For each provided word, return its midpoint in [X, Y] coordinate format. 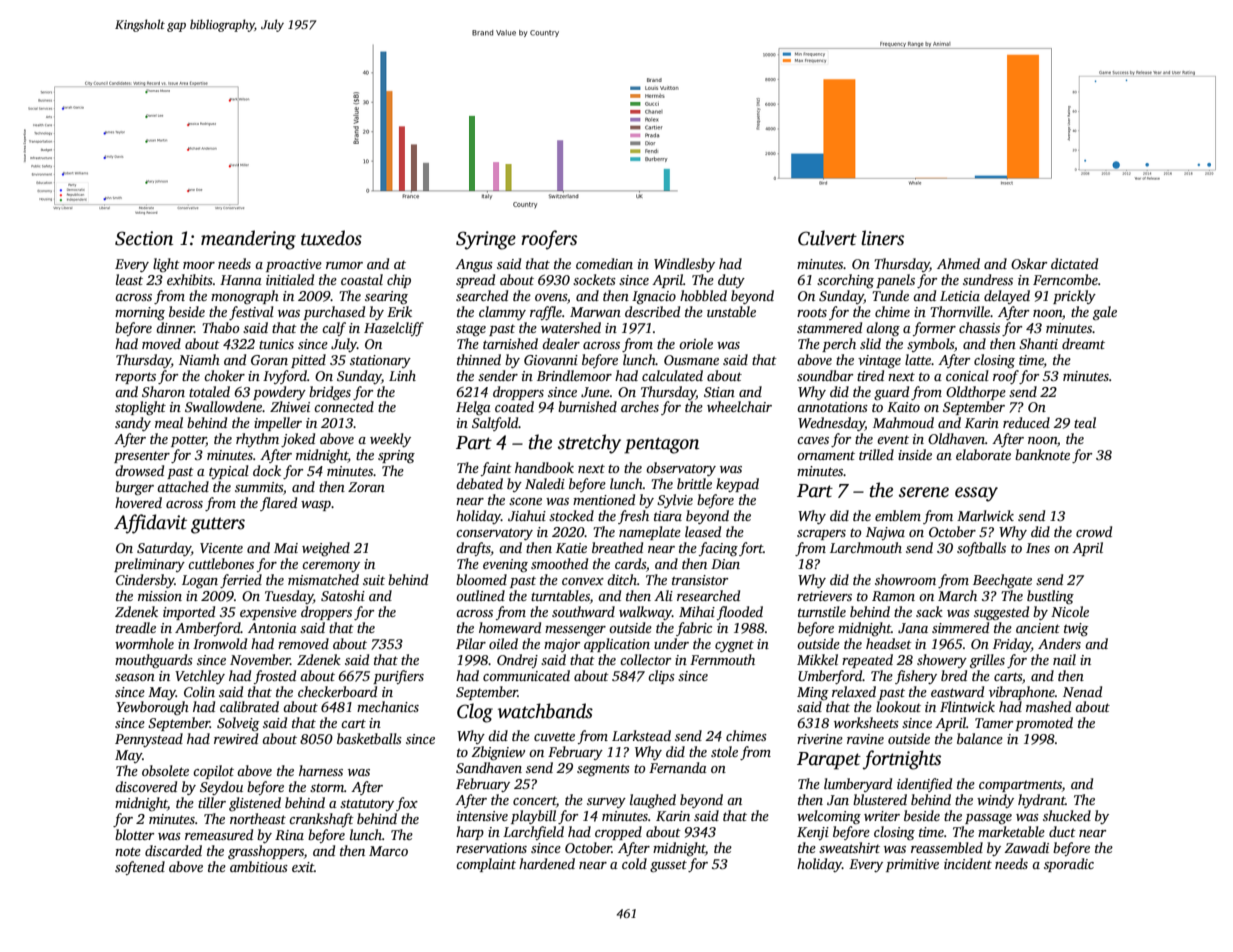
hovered [138, 502]
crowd [1094, 531]
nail [1064, 659]
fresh [633, 517]
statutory [367, 805]
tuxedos [331, 238]
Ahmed [958, 263]
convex [583, 581]
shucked [1067, 815]
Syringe [486, 240]
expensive [268, 613]
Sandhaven [489, 767]
